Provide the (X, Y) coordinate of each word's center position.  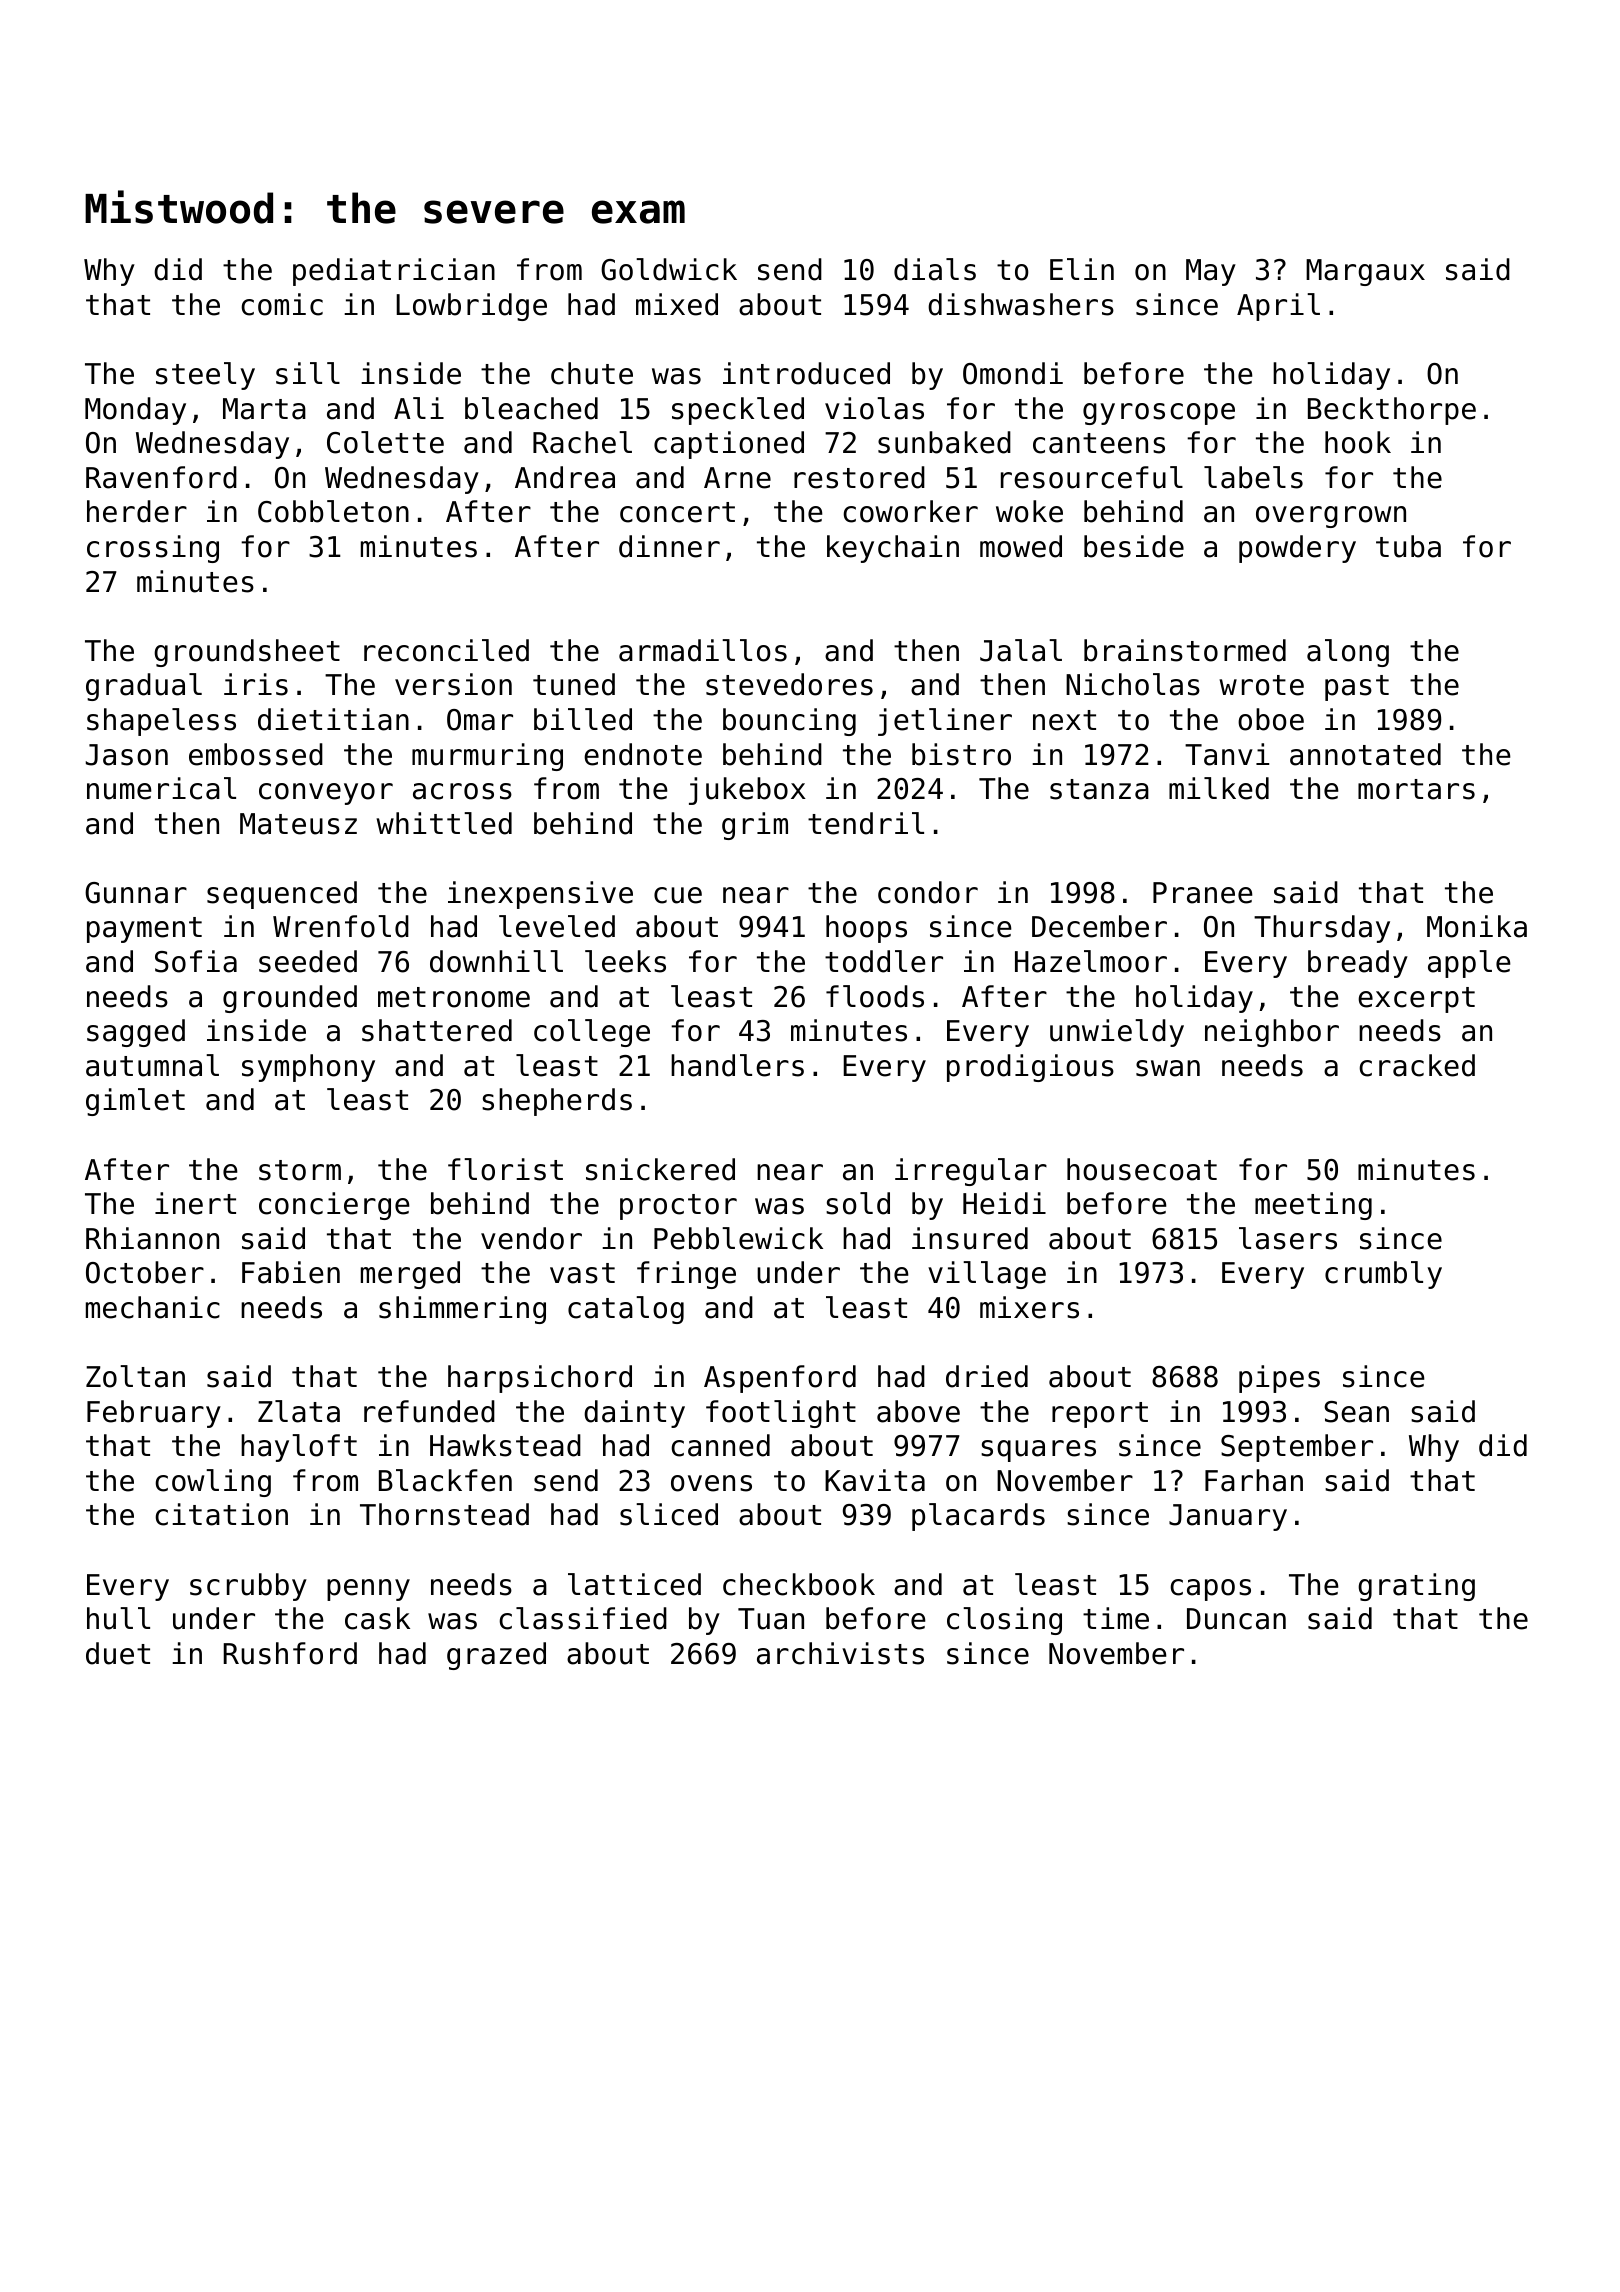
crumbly (1383, 1275)
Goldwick (669, 269)
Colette (385, 442)
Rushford (290, 1653)
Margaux (1365, 272)
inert (195, 1203)
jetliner (945, 722)
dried (987, 1376)
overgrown (1331, 517)
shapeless (161, 722)
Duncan (1236, 1619)
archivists (840, 1653)
